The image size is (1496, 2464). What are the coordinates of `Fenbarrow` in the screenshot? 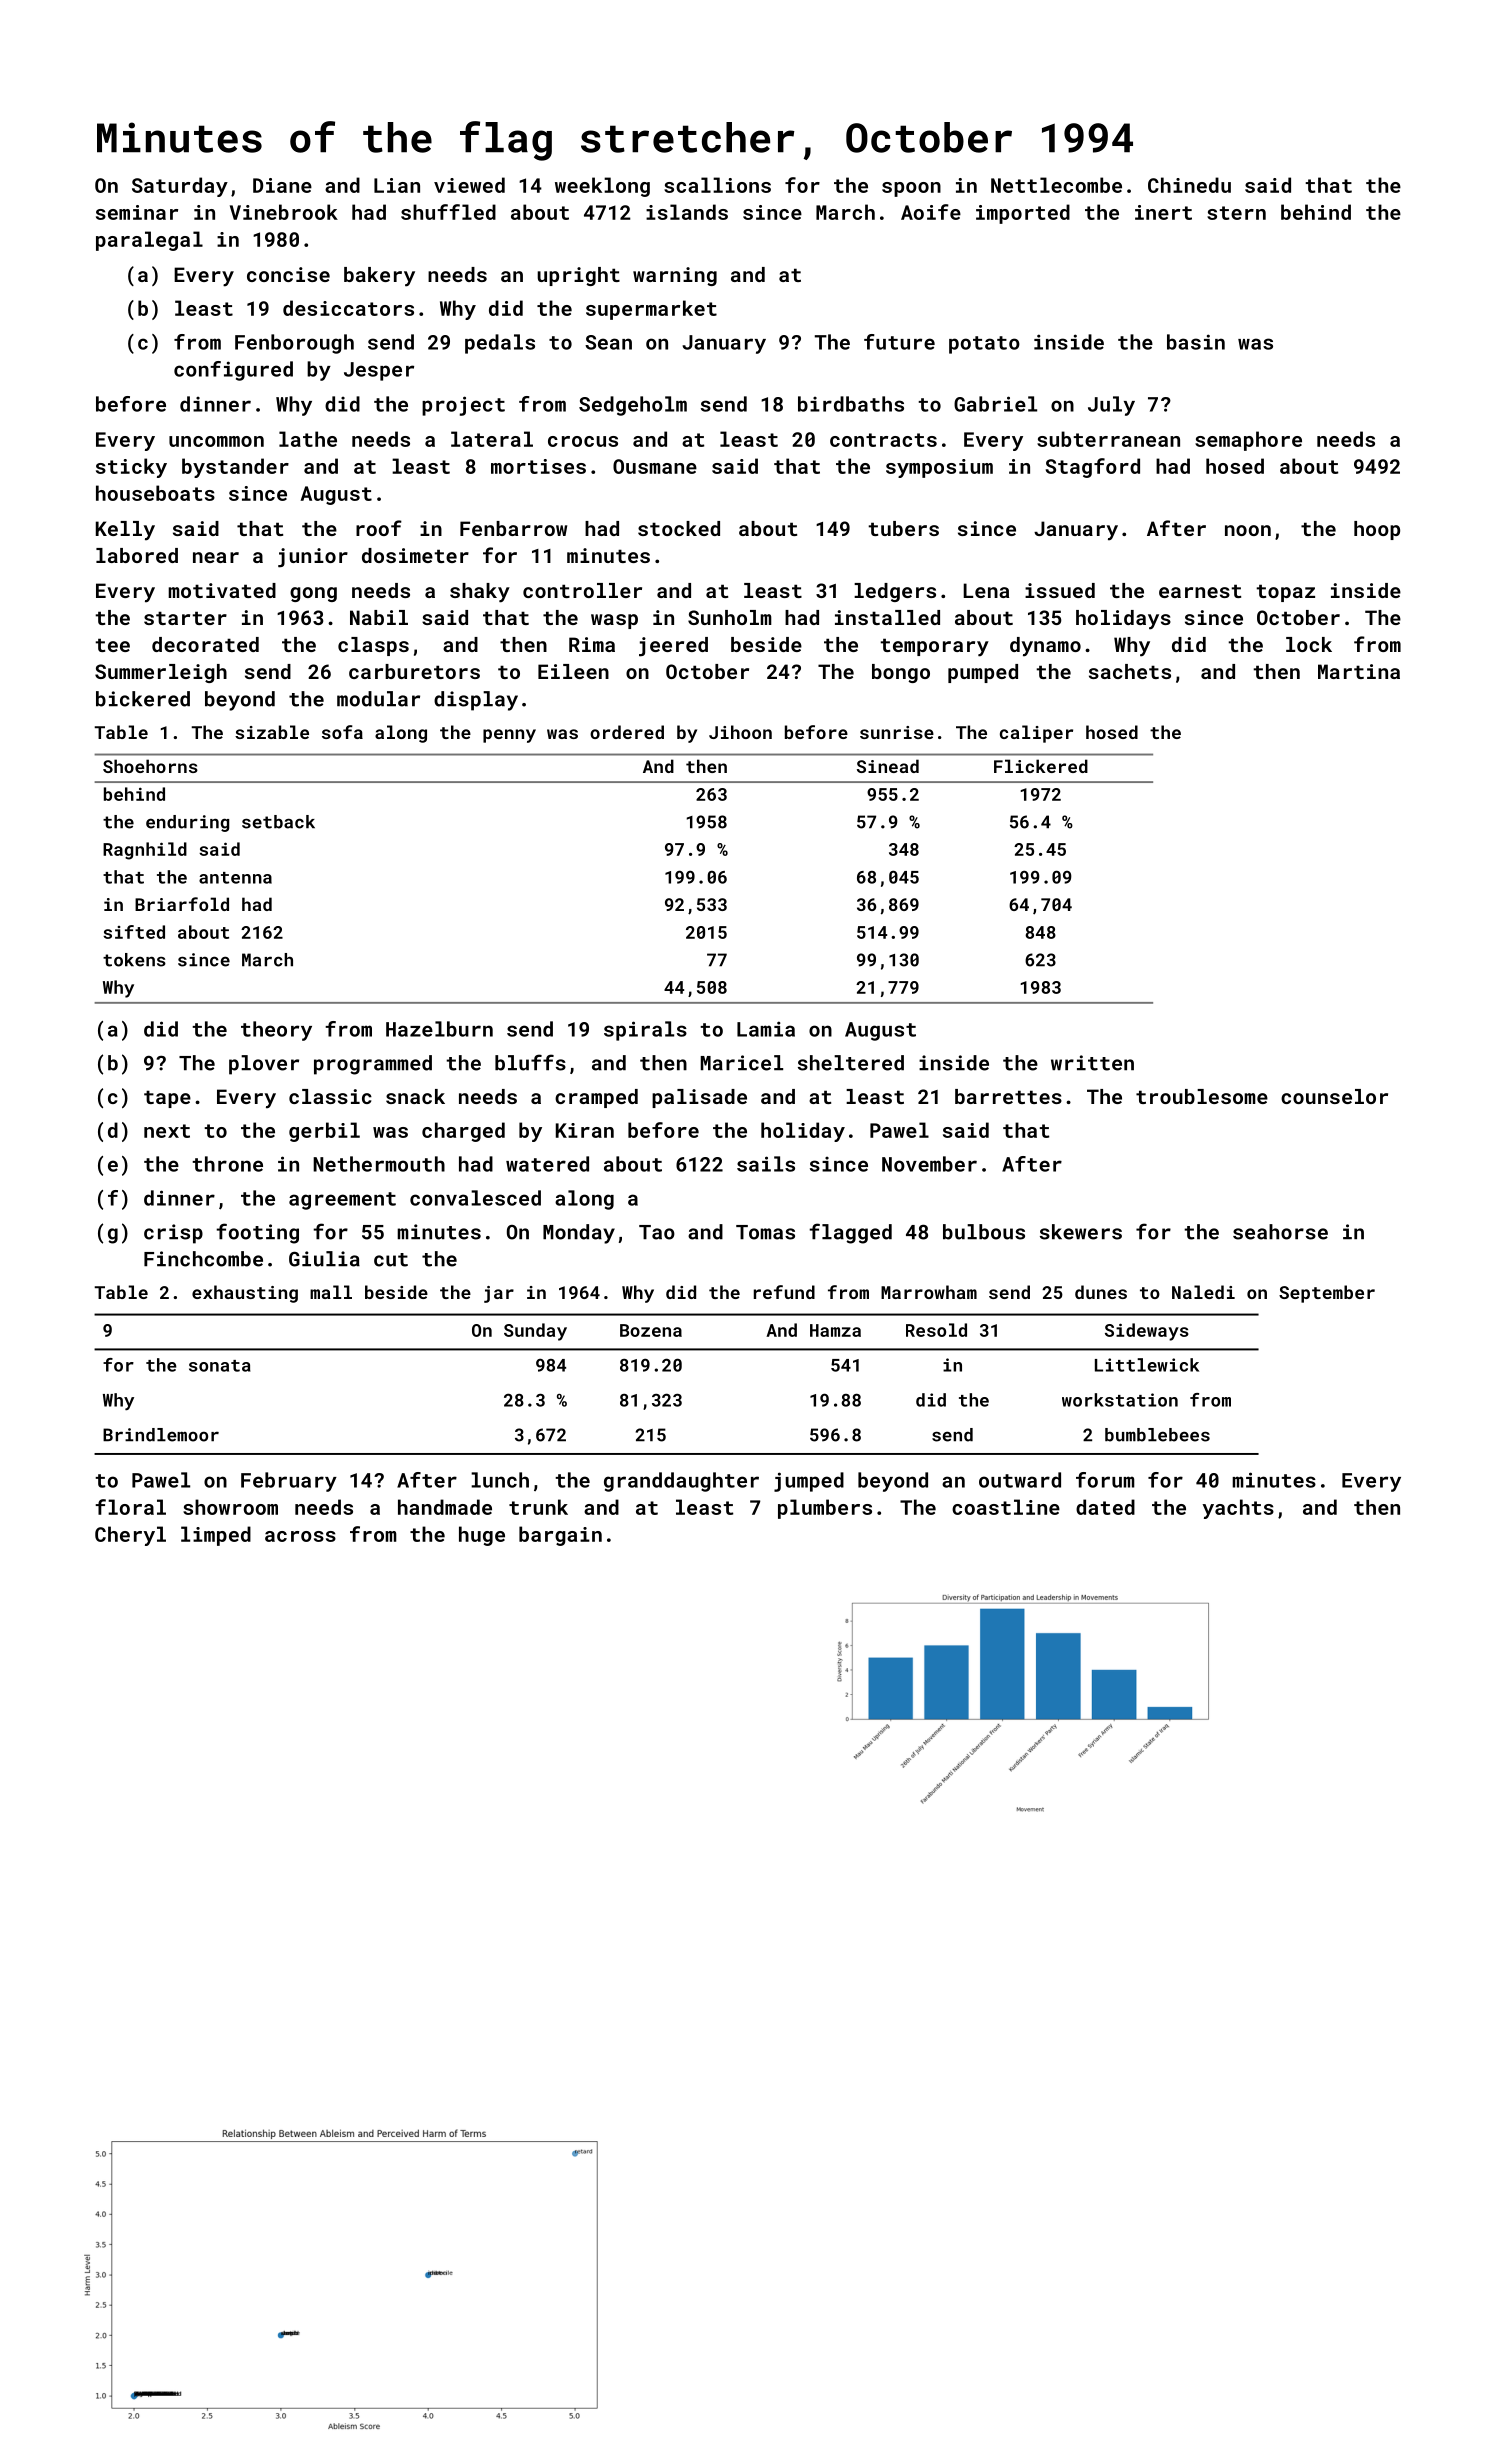 It's located at (513, 528).
